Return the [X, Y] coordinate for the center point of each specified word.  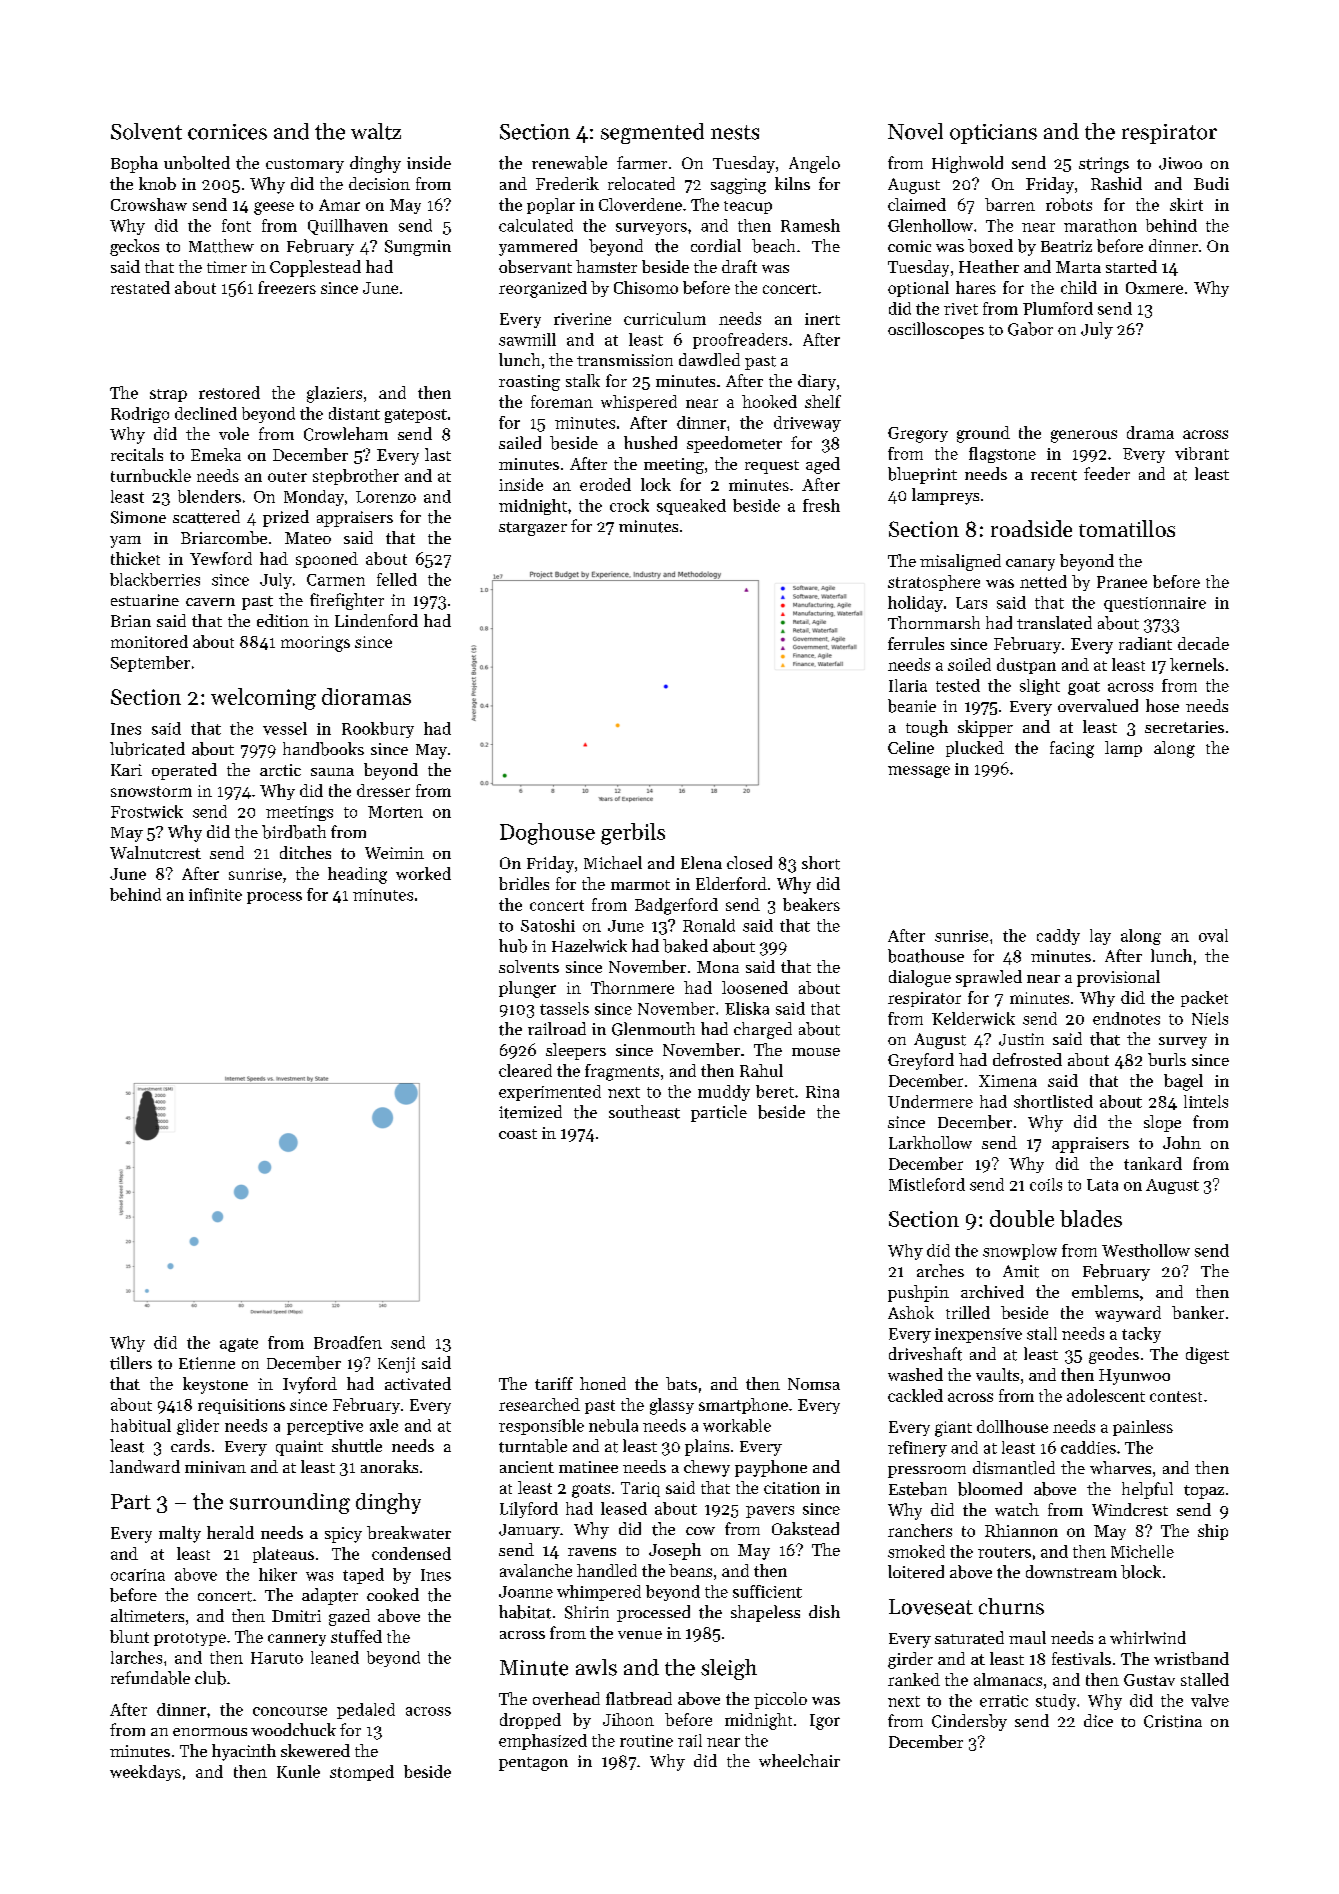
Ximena [1008, 1081]
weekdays [145, 1773]
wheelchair [799, 1760]
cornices [227, 132]
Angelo [814, 164]
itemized [530, 1112]
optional [918, 289]
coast [518, 1134]
